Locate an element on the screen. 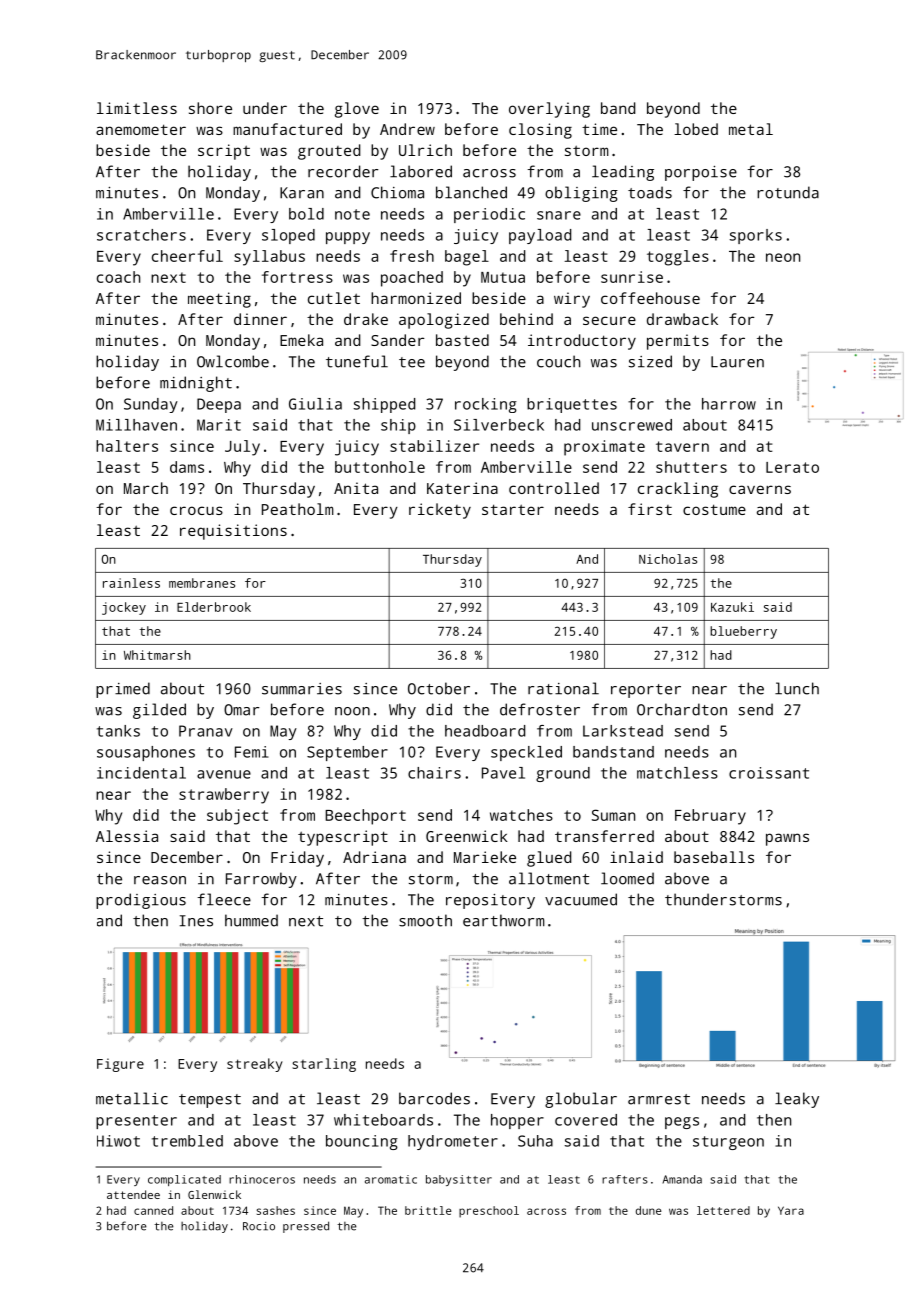 The image size is (924, 1314). lunch is located at coordinates (797, 688).
